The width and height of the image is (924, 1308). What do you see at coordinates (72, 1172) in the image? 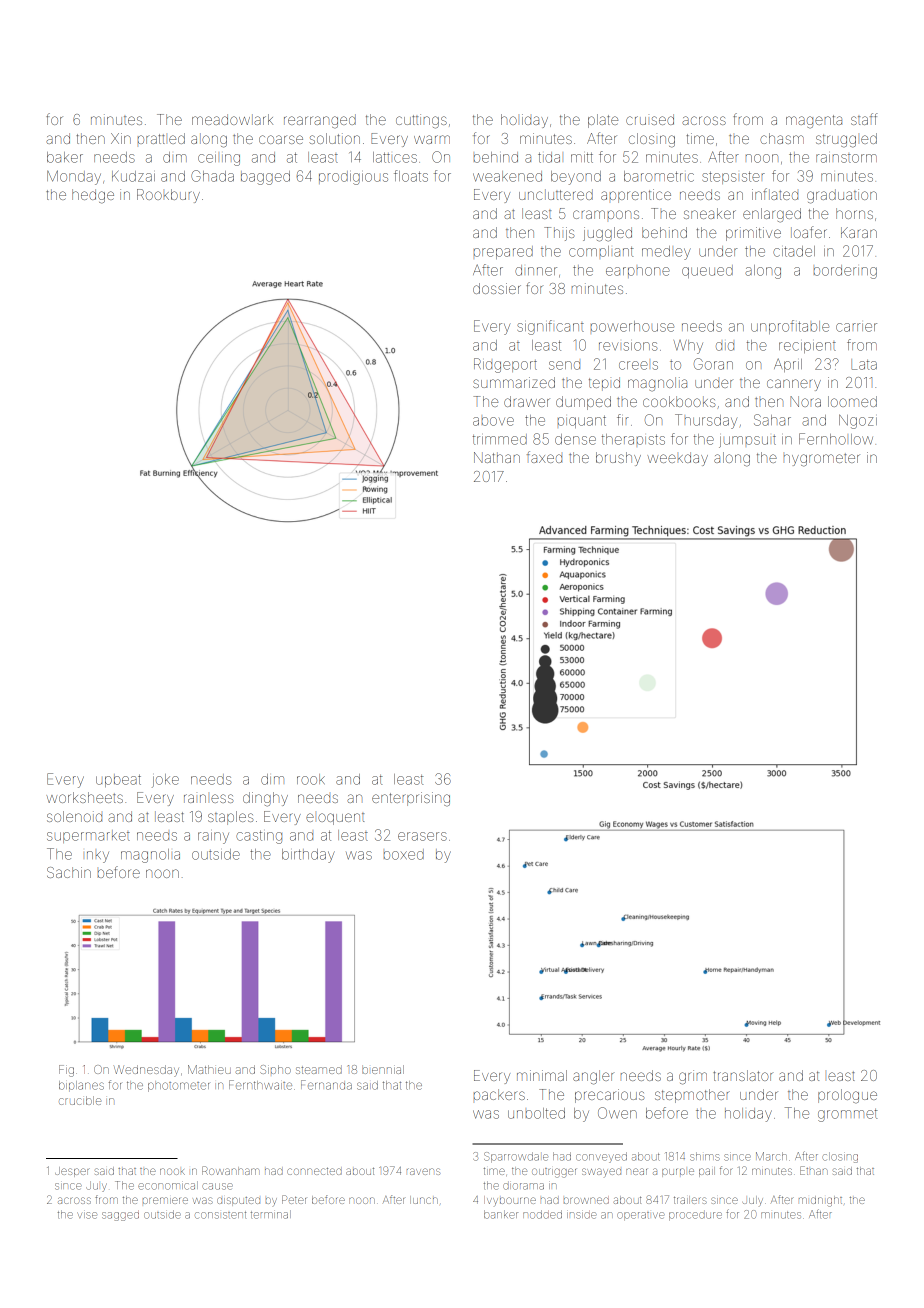
I see `Jesper` at bounding box center [72, 1172].
